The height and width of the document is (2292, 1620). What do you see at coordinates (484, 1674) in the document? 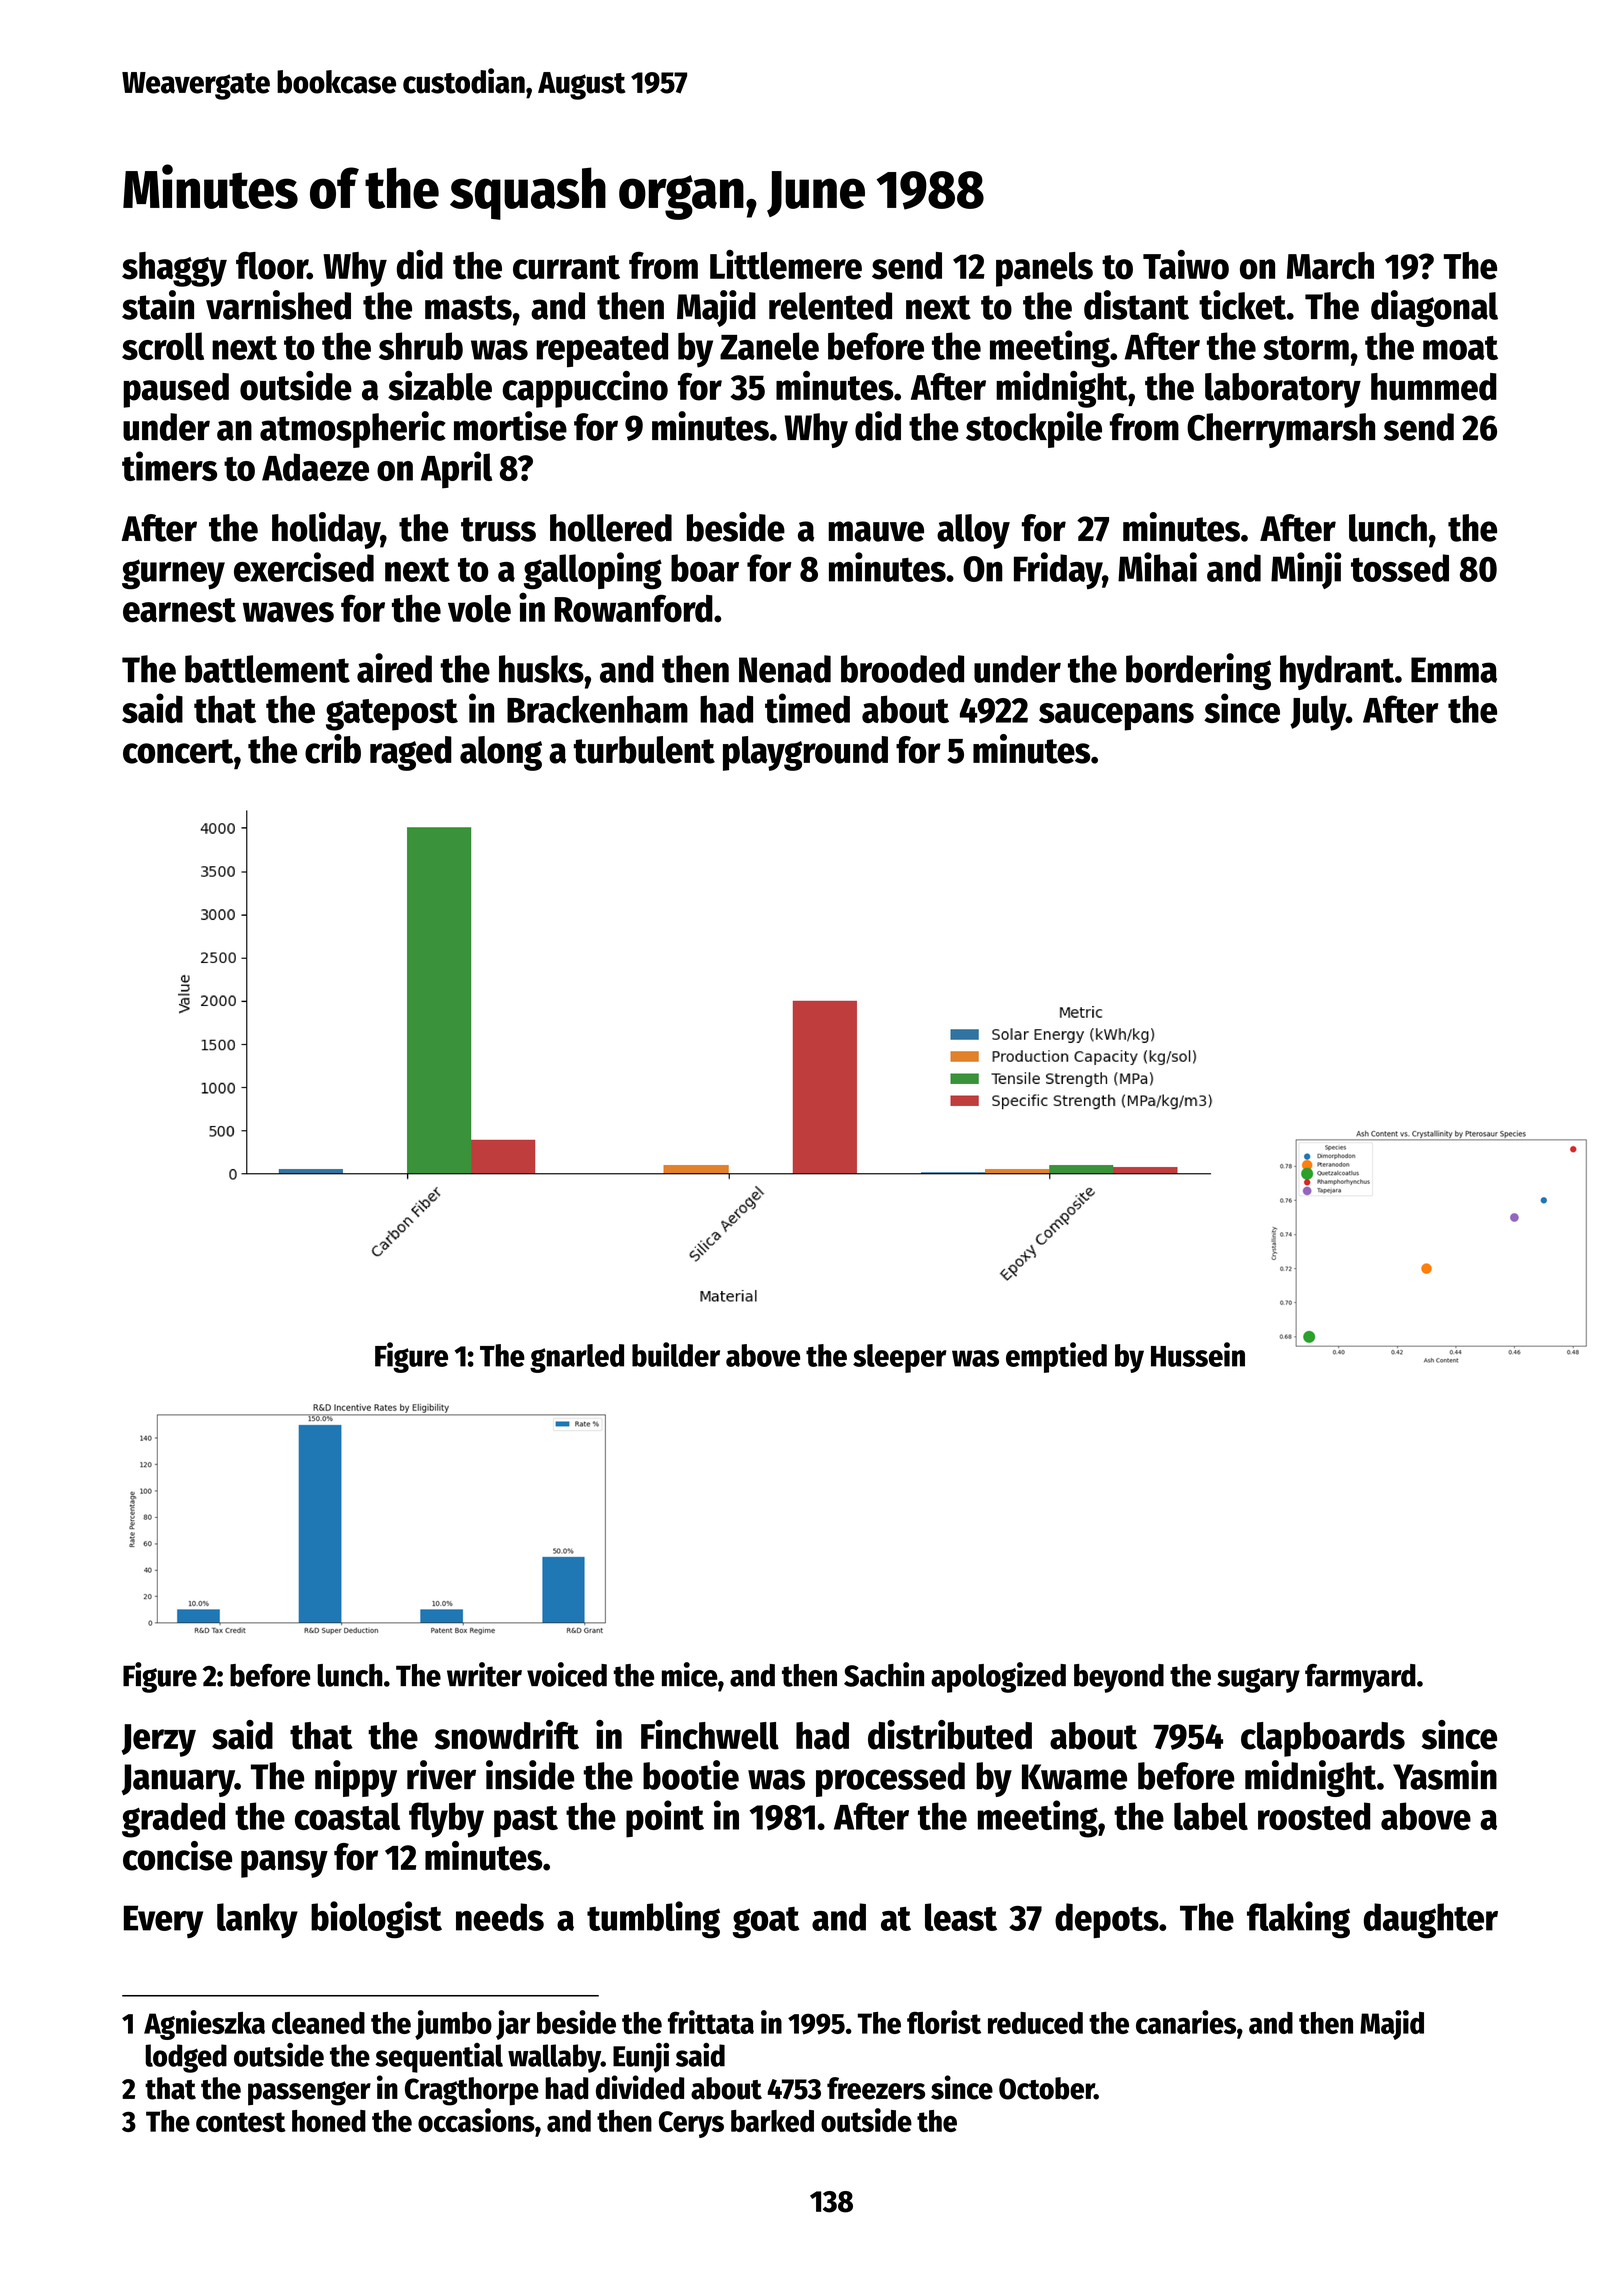
I see `writer` at bounding box center [484, 1674].
